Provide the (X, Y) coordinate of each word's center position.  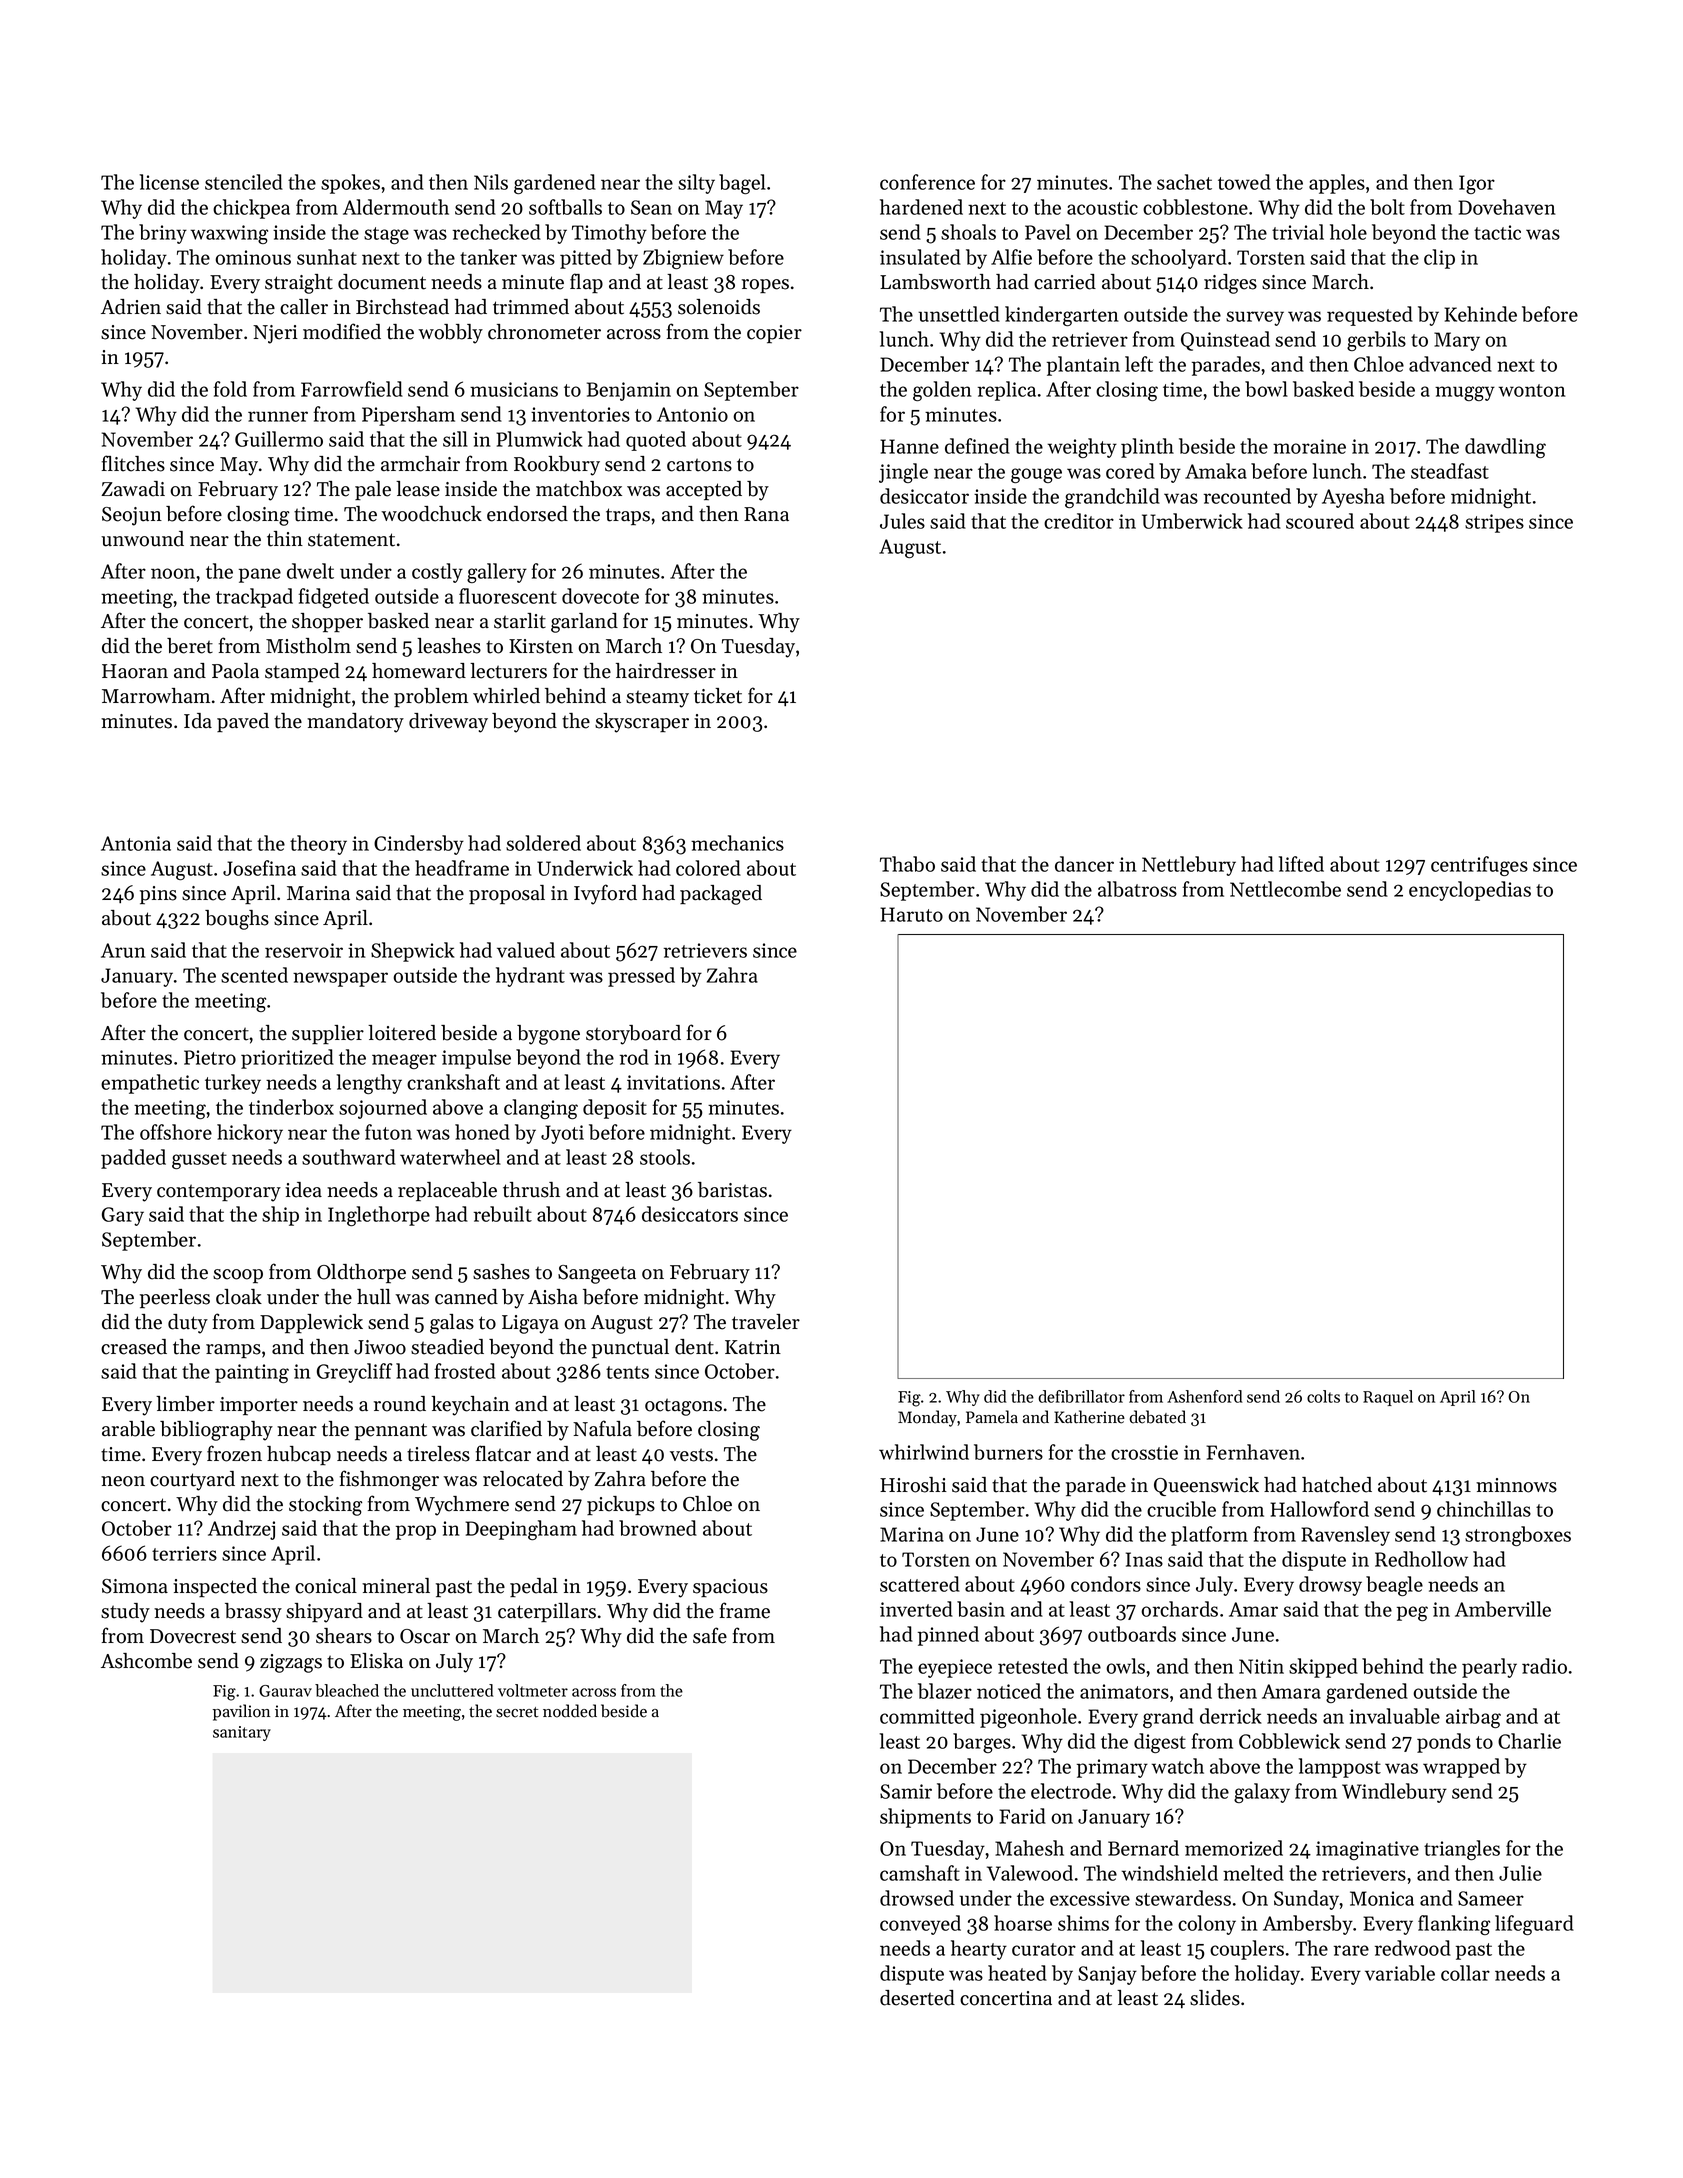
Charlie (1529, 1741)
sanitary (242, 1733)
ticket (718, 696)
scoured (1320, 521)
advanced (1450, 364)
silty (696, 184)
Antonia (136, 843)
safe (710, 1635)
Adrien (131, 307)
